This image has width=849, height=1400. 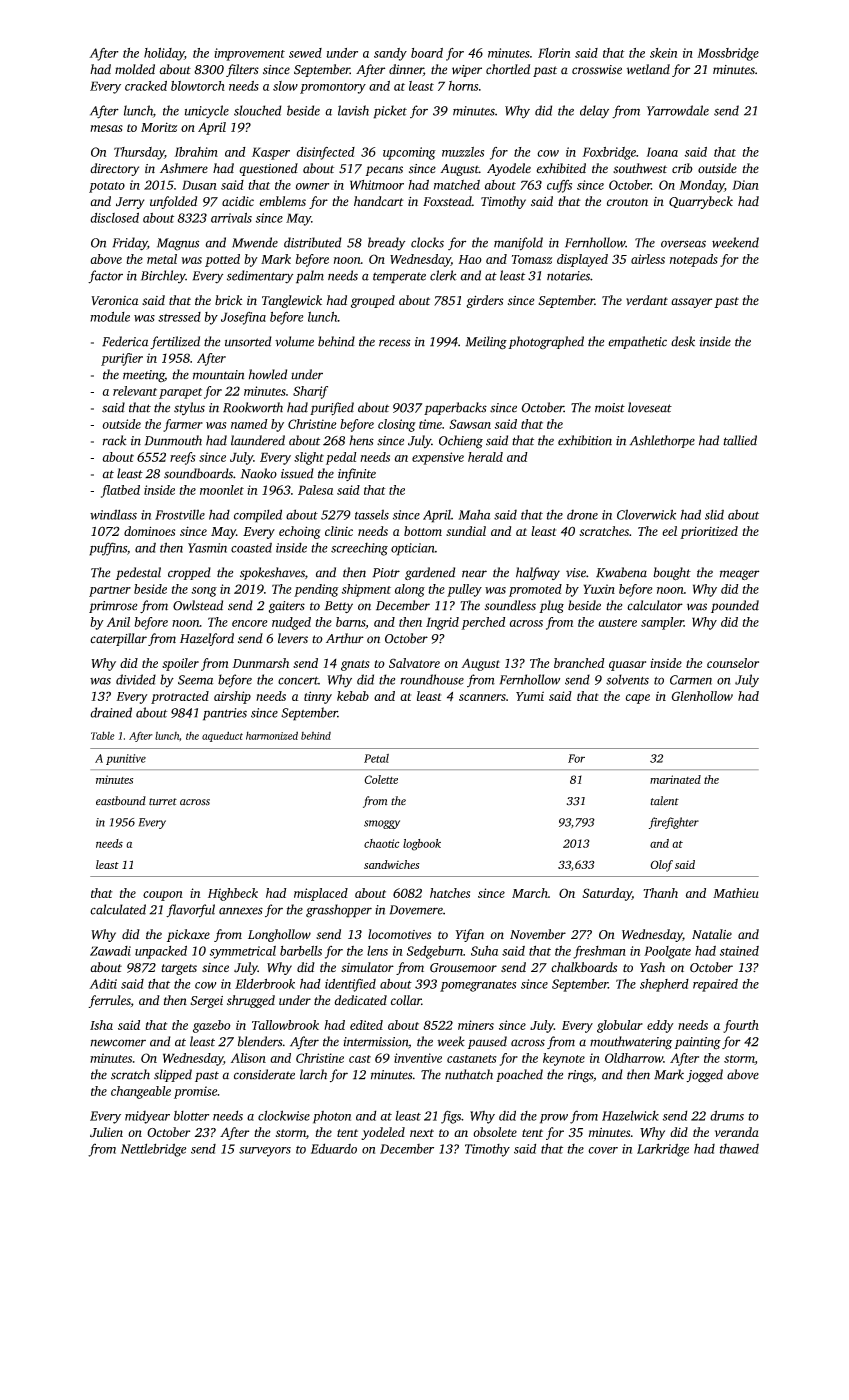 What do you see at coordinates (243, 952) in the image?
I see `symmetrical` at bounding box center [243, 952].
